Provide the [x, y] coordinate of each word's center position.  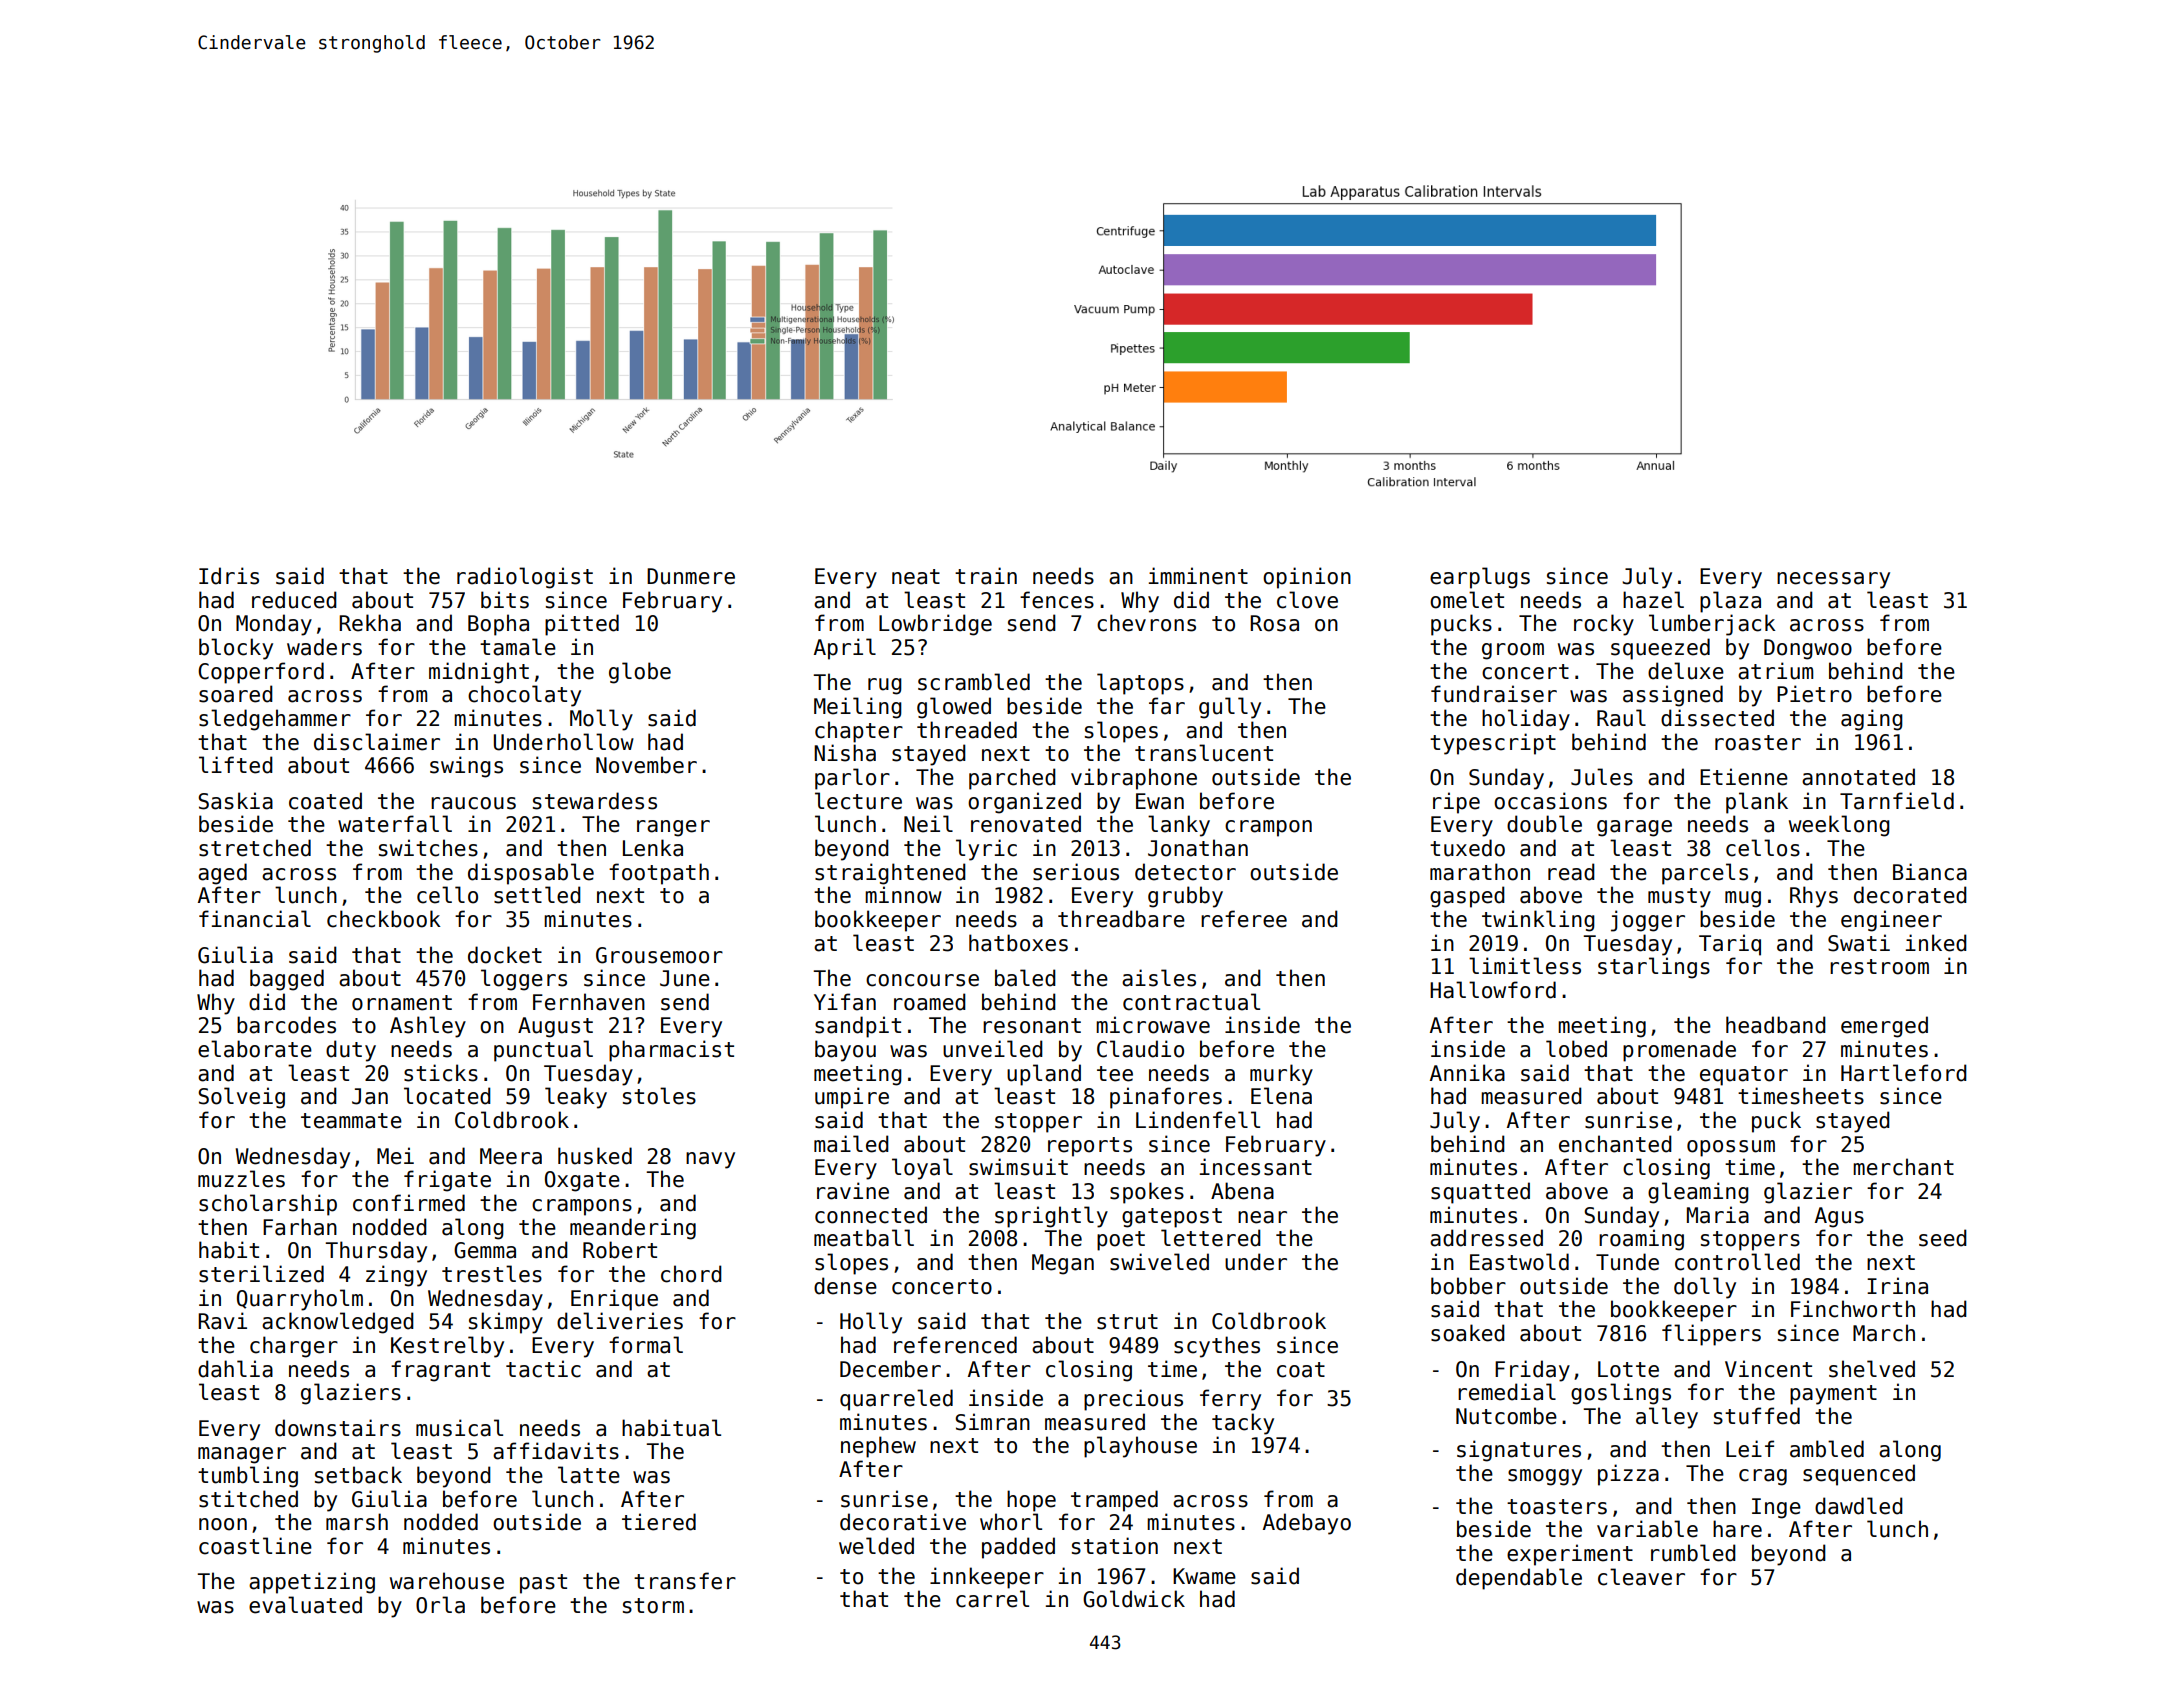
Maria [1718, 1215]
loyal [922, 1169]
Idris [229, 576]
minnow [903, 895]
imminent [1198, 576]
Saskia [235, 801]
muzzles [241, 1179]
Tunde [1627, 1262]
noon [223, 1524]
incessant [1256, 1167]
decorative [903, 1522]
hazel [1653, 600]
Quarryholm [300, 1300]
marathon [1480, 872]
